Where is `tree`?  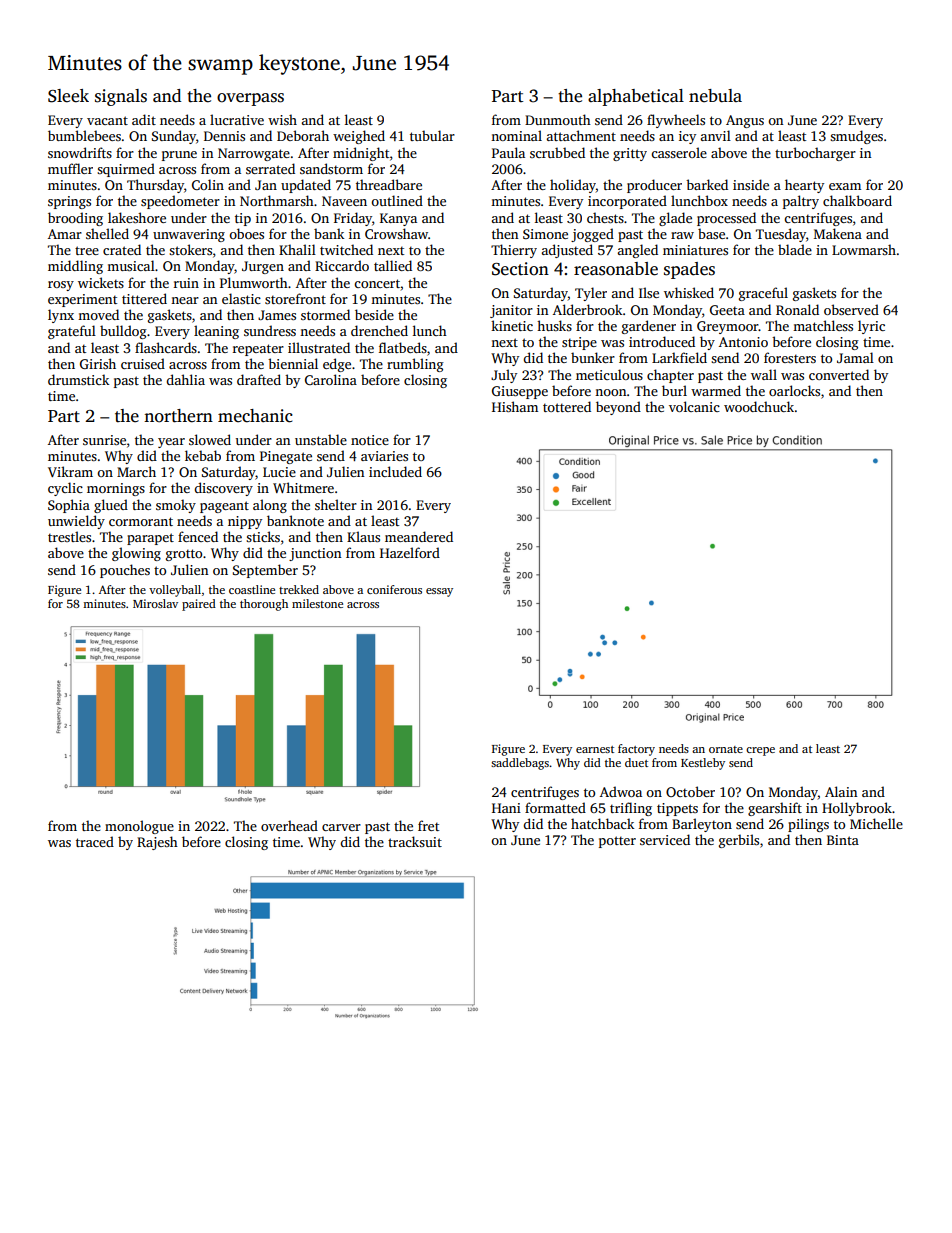
tree is located at coordinates (87, 250).
